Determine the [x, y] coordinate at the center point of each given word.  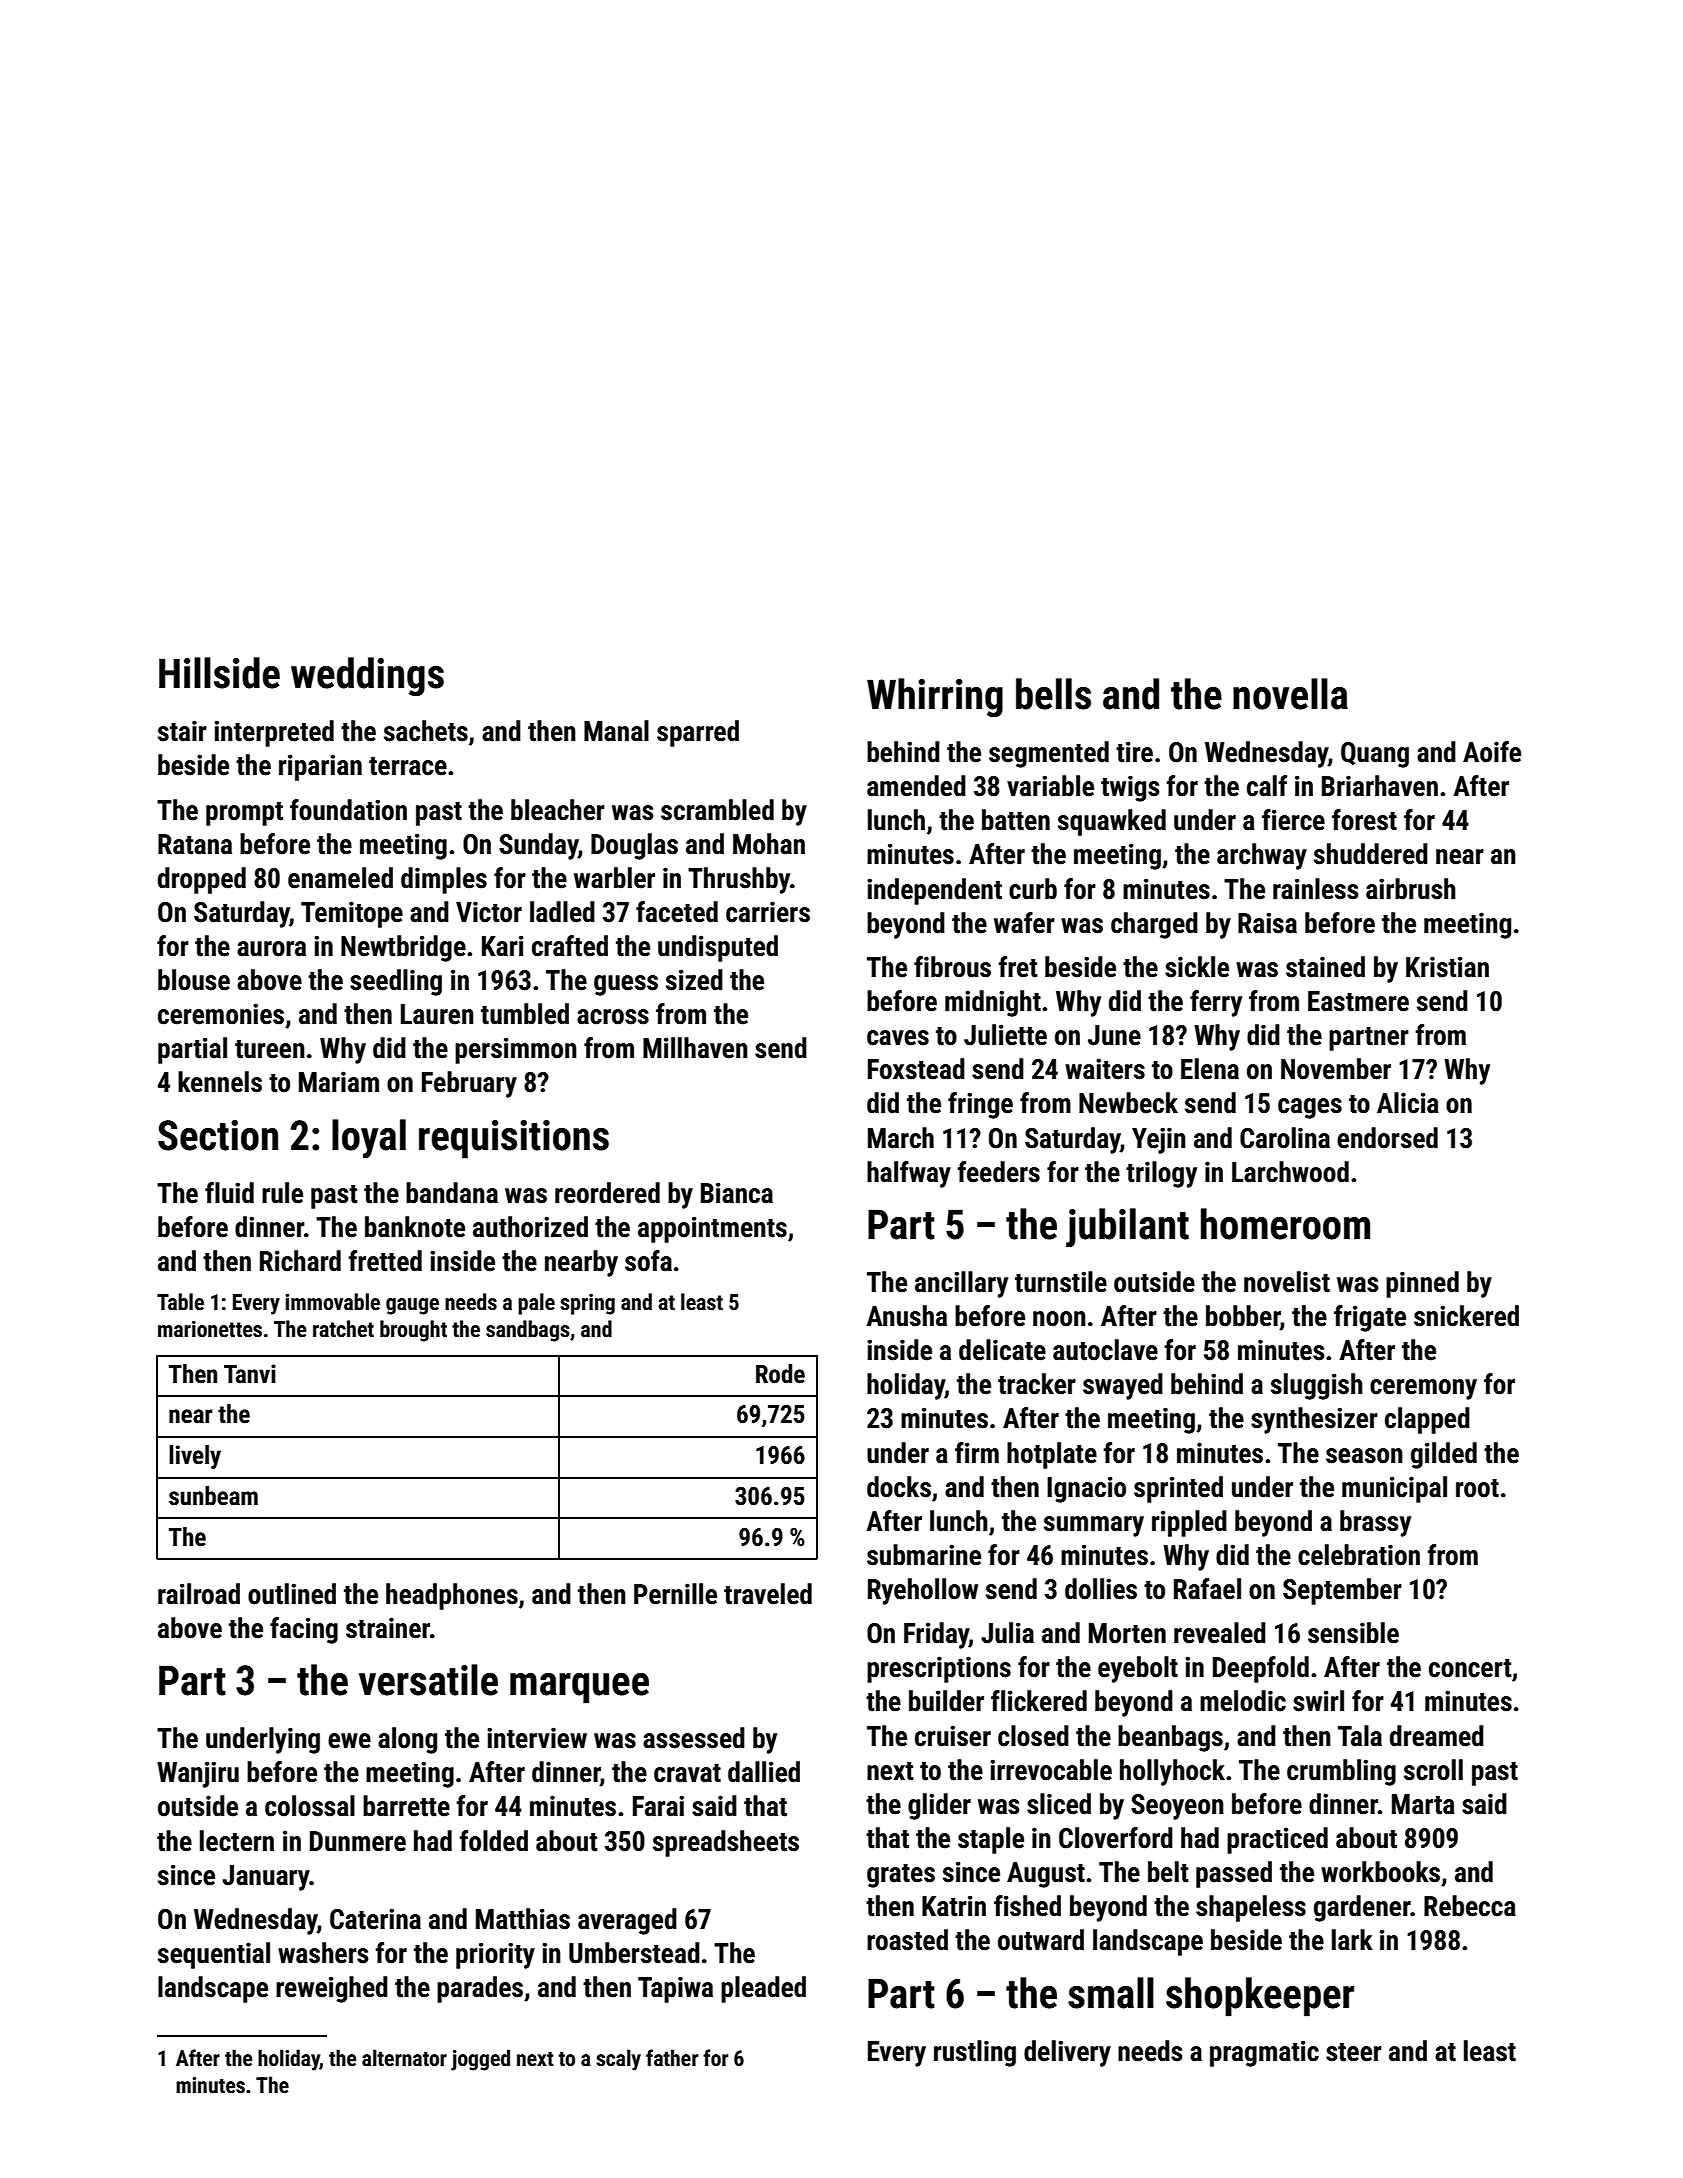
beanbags [1170, 1738]
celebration [1359, 1555]
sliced [1059, 1804]
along [407, 1740]
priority [495, 1955]
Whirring [935, 698]
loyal [369, 1139]
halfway [909, 1174]
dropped [202, 880]
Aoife [1492, 752]
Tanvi [250, 1374]
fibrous [952, 967]
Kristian [1447, 967]
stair [182, 731]
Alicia [1408, 1103]
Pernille [675, 1594]
